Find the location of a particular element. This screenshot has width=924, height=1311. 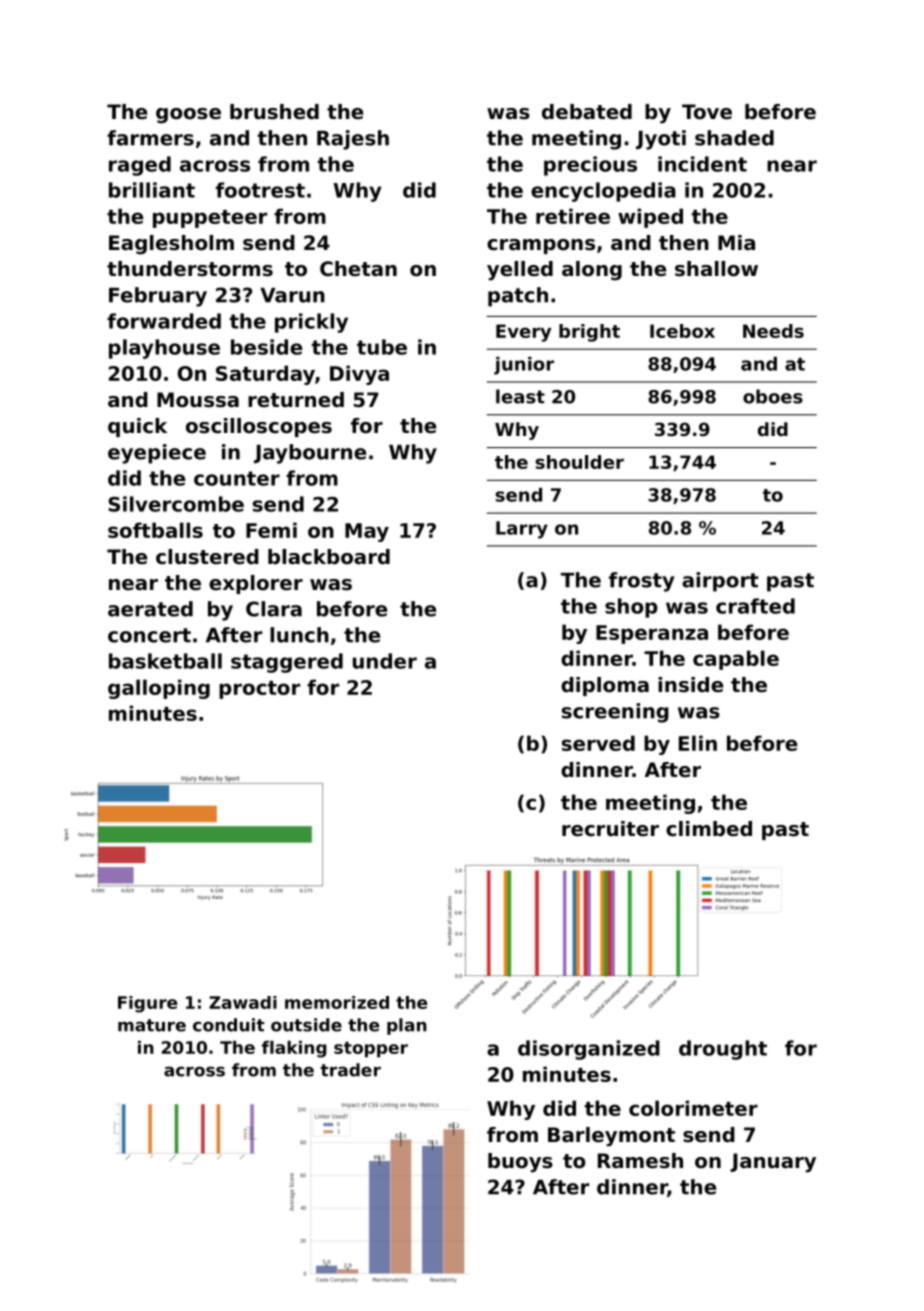

goose is located at coordinates (188, 116).
